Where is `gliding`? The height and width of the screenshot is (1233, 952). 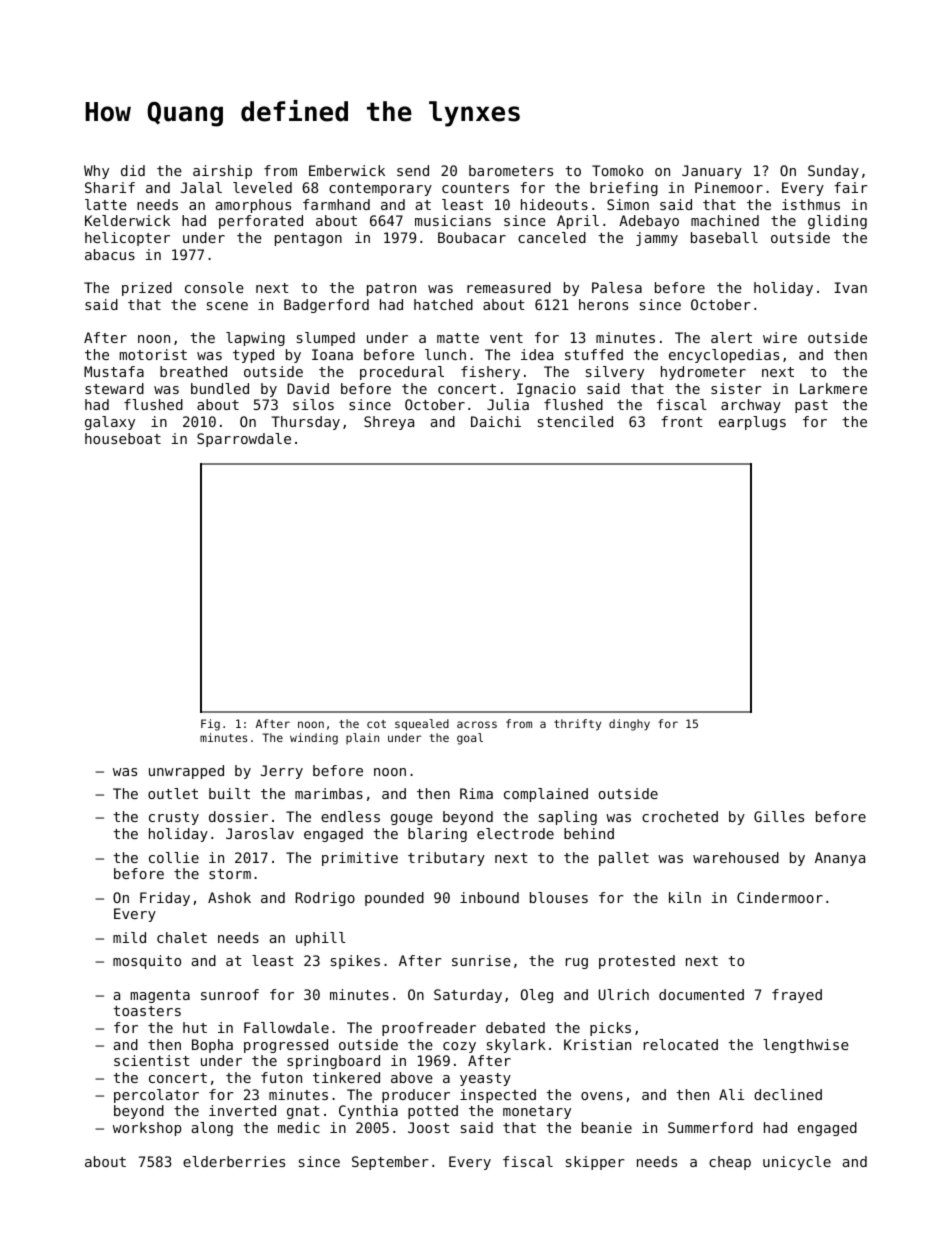
gliding is located at coordinates (837, 222).
